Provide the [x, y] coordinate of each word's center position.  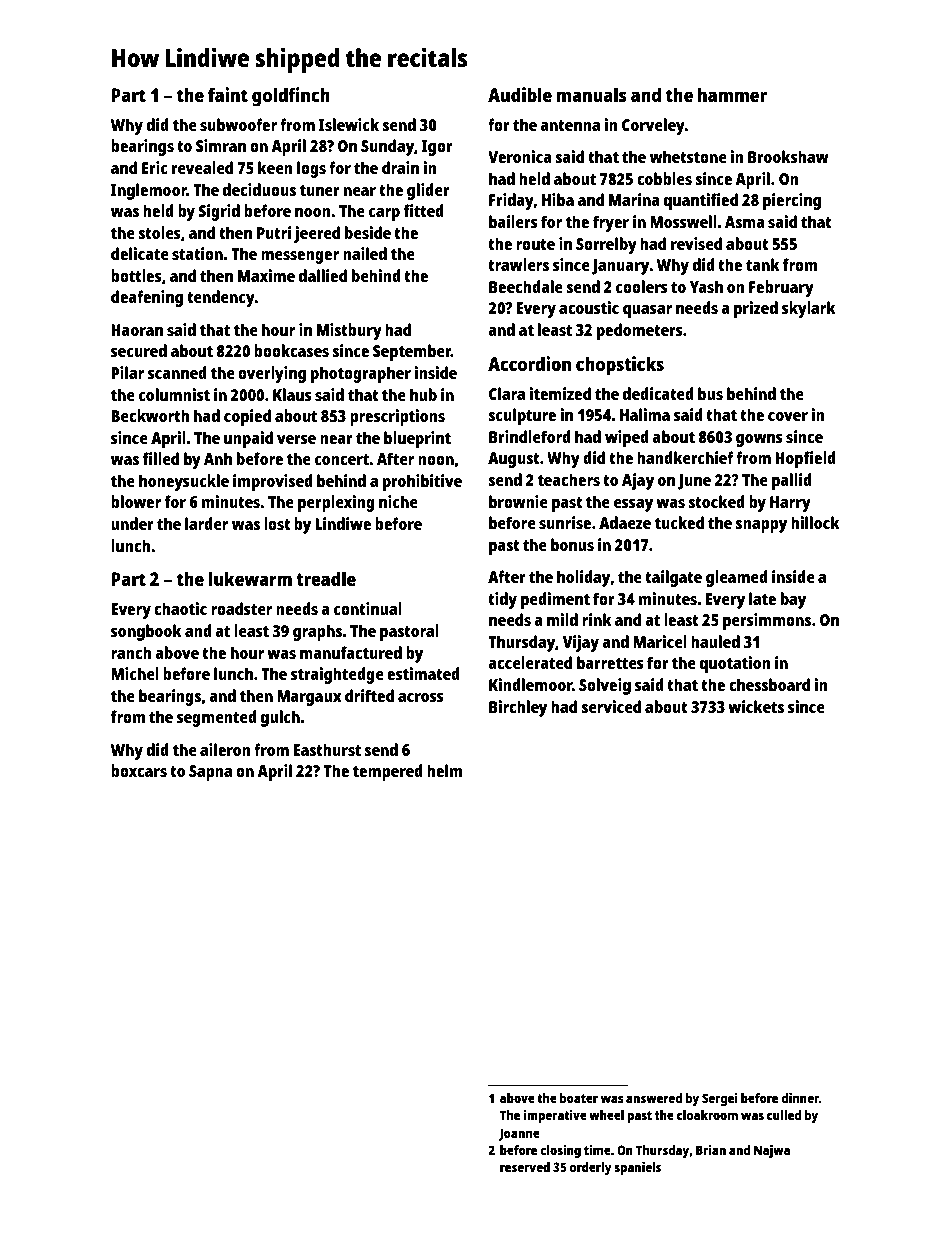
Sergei [720, 1099]
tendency [221, 298]
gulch [280, 718]
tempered [388, 772]
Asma [745, 222]
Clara [507, 393]
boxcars [139, 770]
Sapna [210, 773]
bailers [513, 221]
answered [654, 1098]
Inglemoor [149, 191]
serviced [611, 706]
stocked [716, 501]
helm [444, 770]
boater [579, 1098]
